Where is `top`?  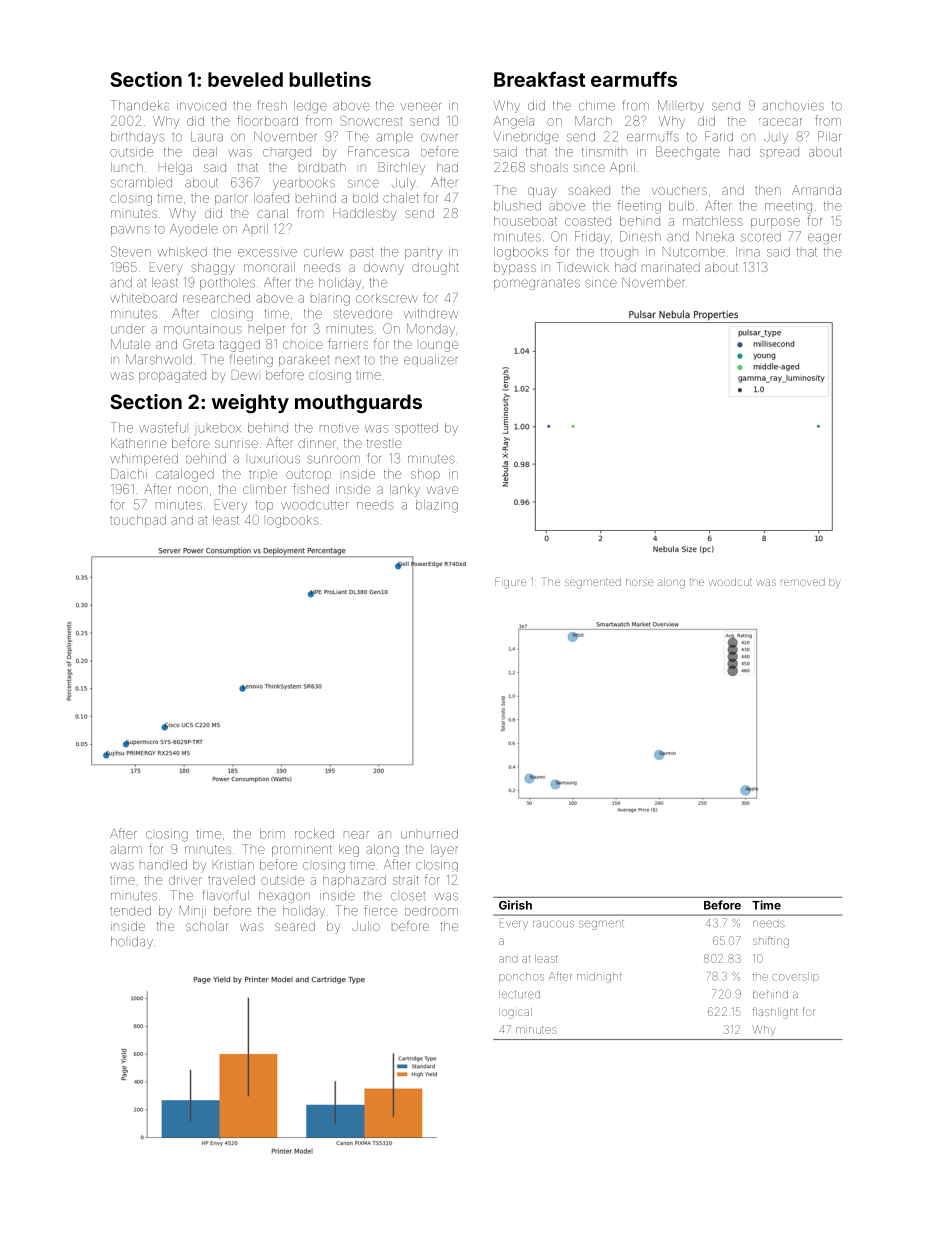 top is located at coordinates (264, 506).
